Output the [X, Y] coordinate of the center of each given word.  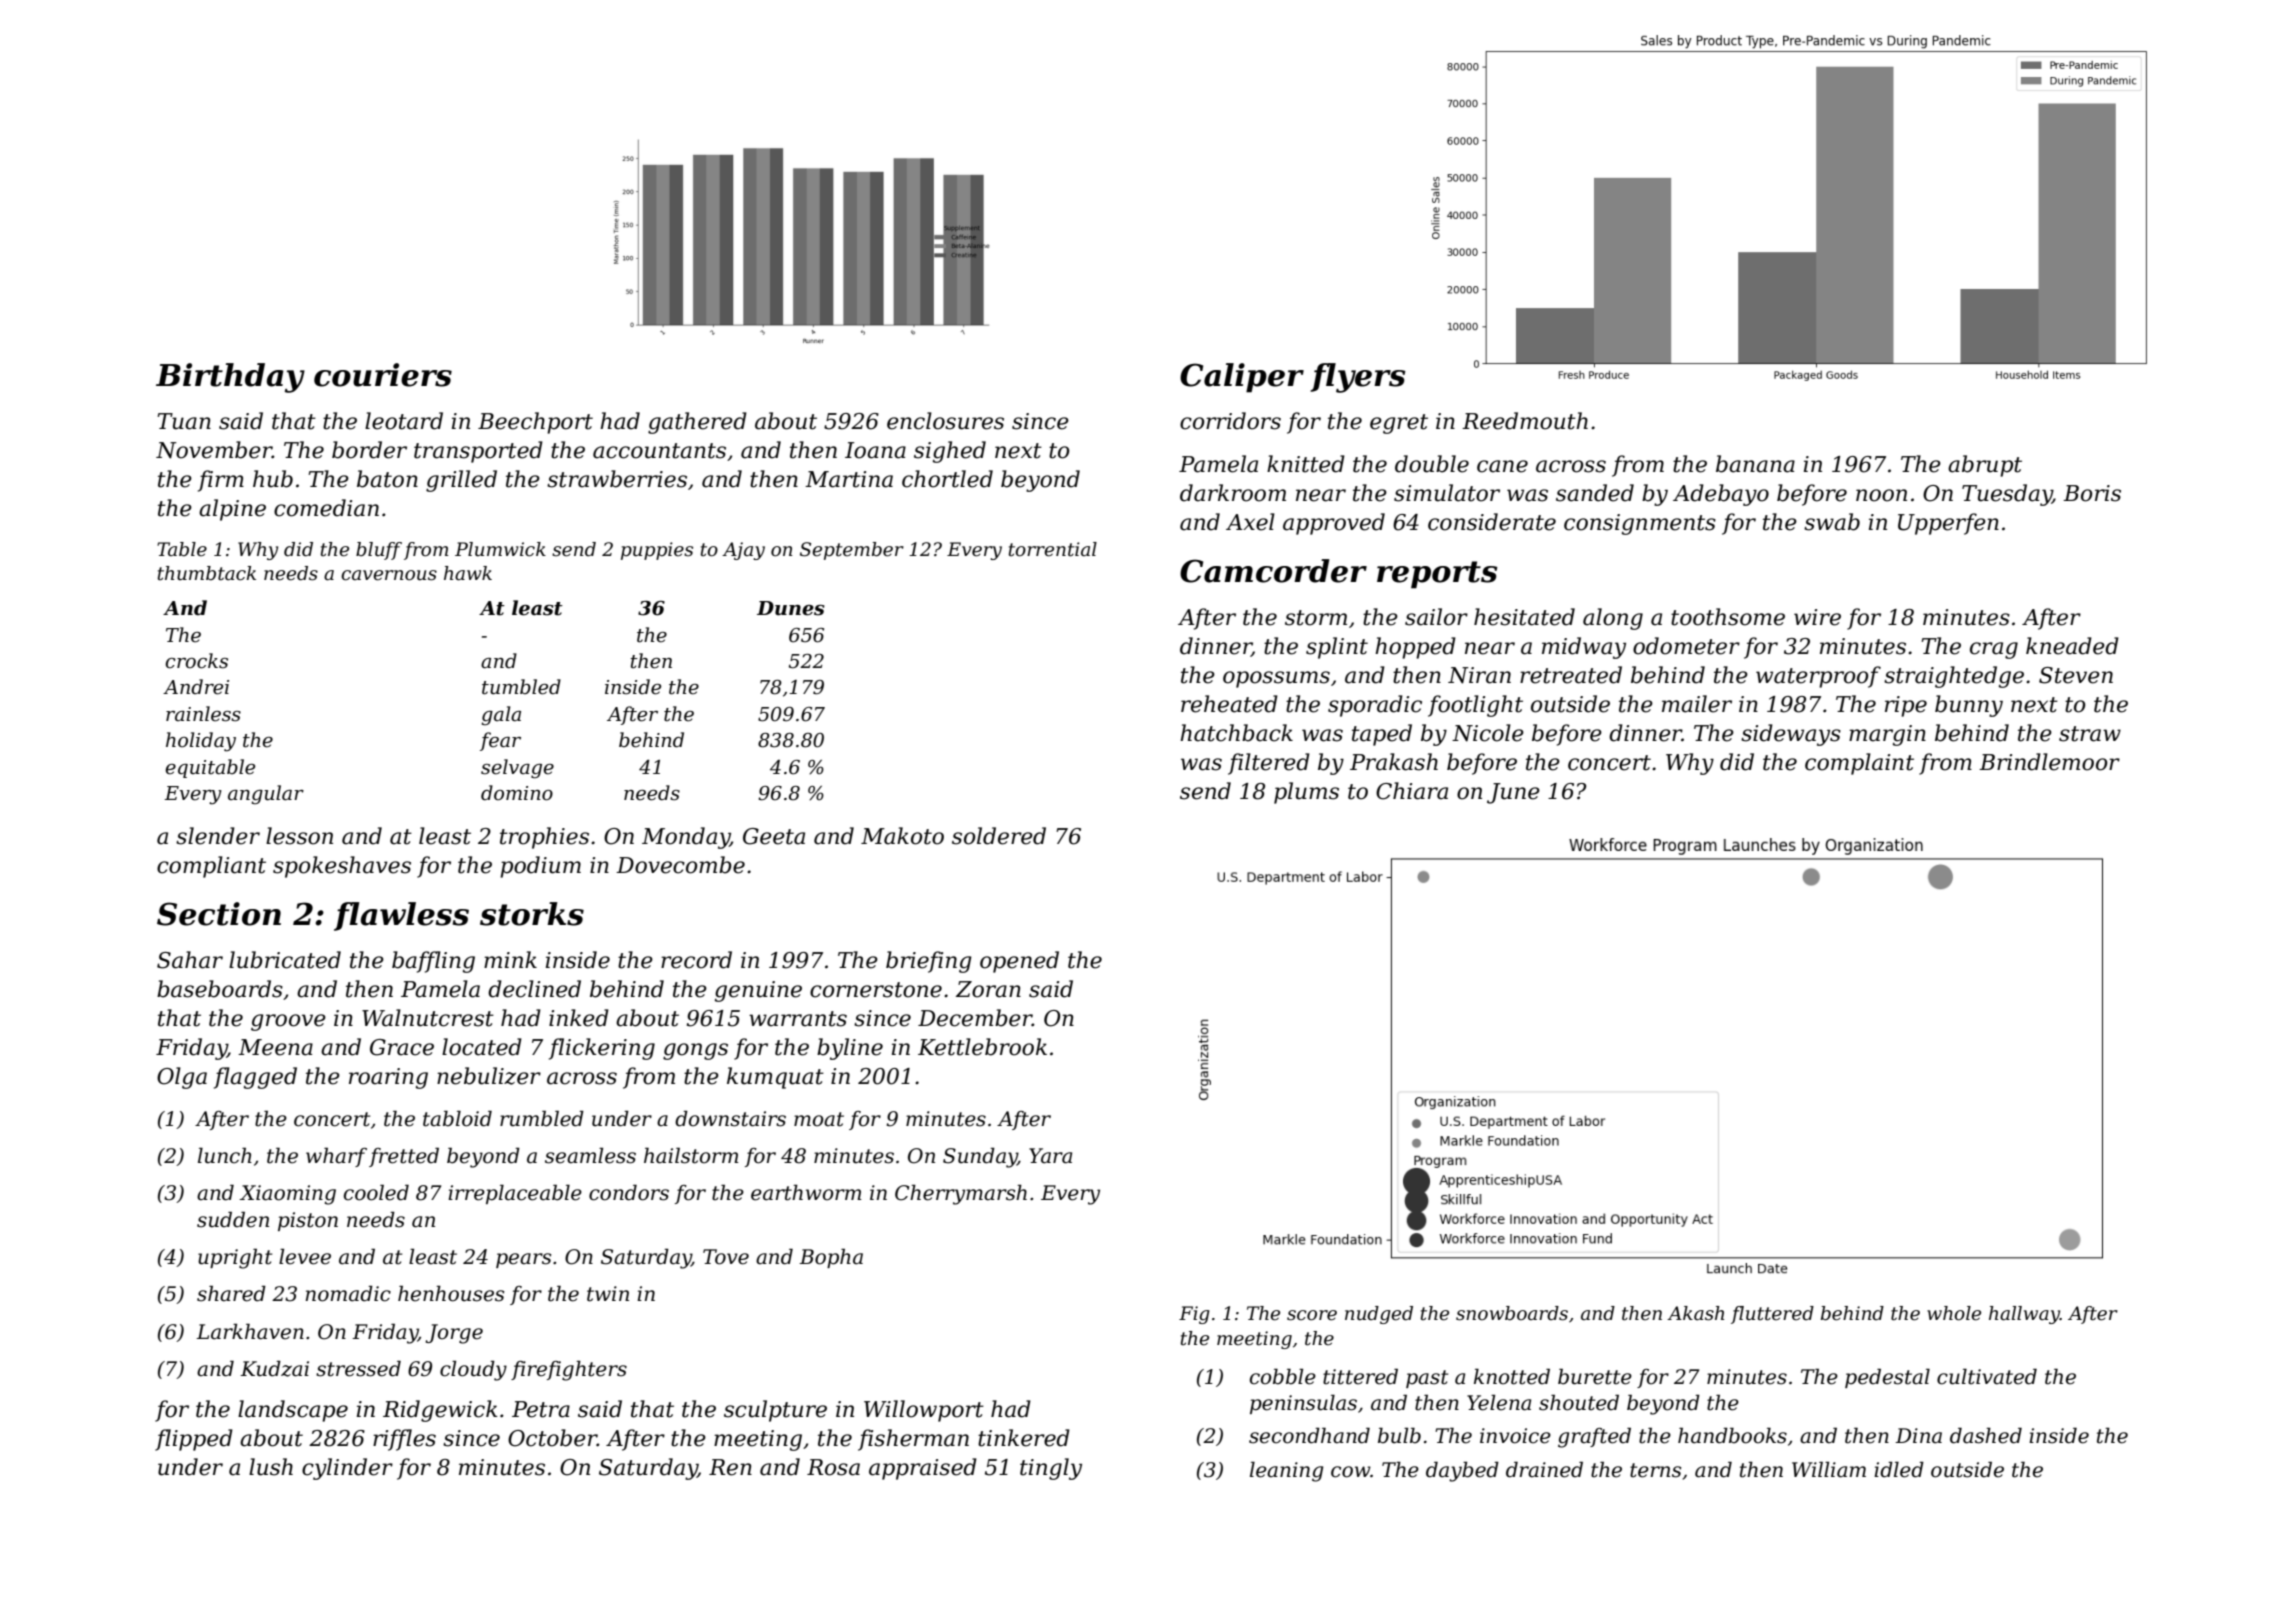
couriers [383, 375]
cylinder [347, 1469]
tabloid [457, 1118]
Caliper [1242, 378]
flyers [1358, 378]
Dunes [791, 608]
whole [1954, 1313]
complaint [1859, 764]
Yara [1050, 1156]
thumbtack [207, 573]
